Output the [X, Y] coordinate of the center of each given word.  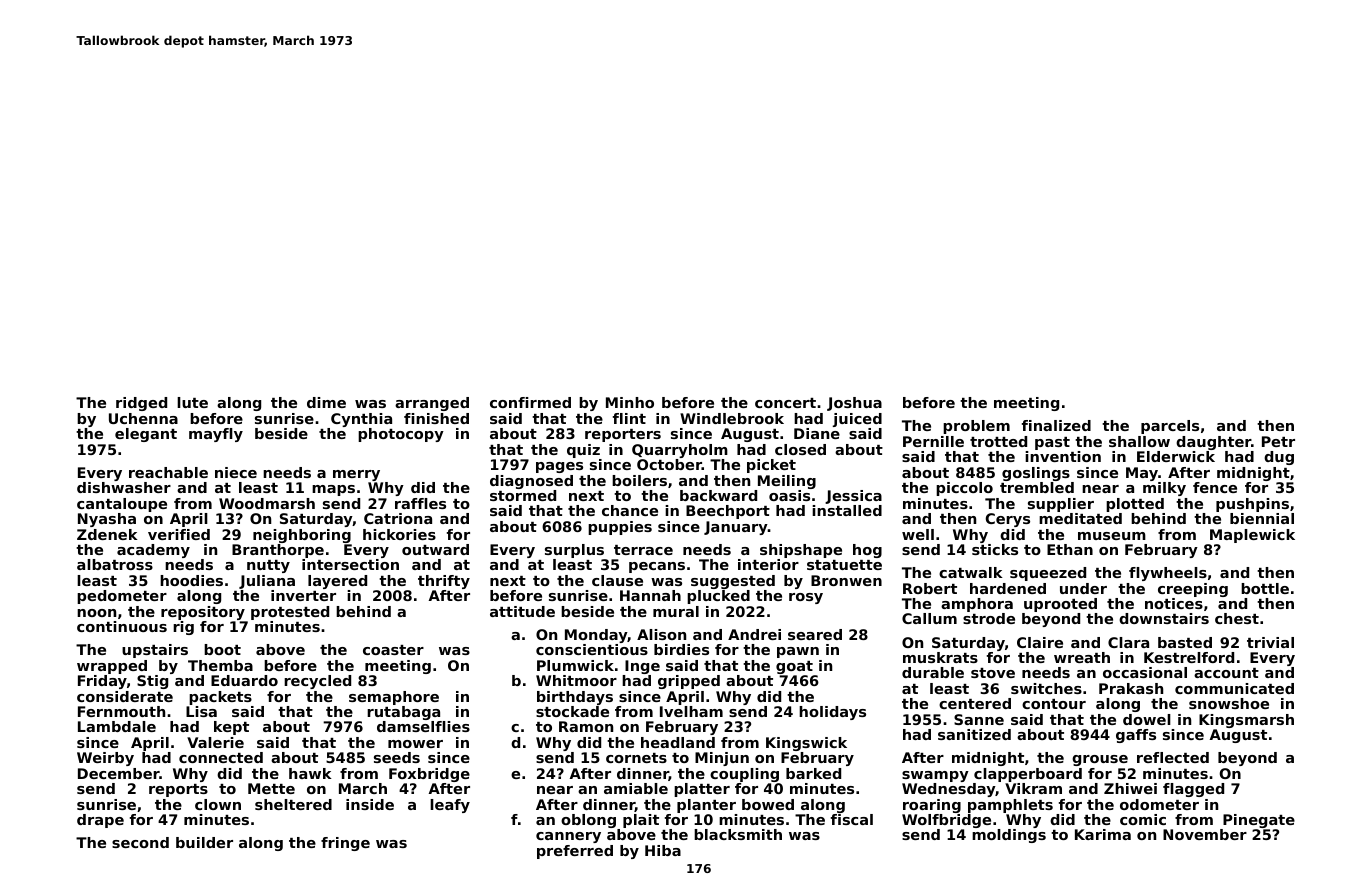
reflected [1173, 757]
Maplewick [1252, 536]
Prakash [1131, 688]
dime [326, 402]
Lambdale [117, 726]
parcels [1170, 427]
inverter [303, 595]
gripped [689, 682]
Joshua [854, 404]
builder [204, 842]
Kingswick [806, 744]
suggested [733, 582]
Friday [102, 682]
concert [785, 403]
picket [771, 466]
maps [333, 490]
